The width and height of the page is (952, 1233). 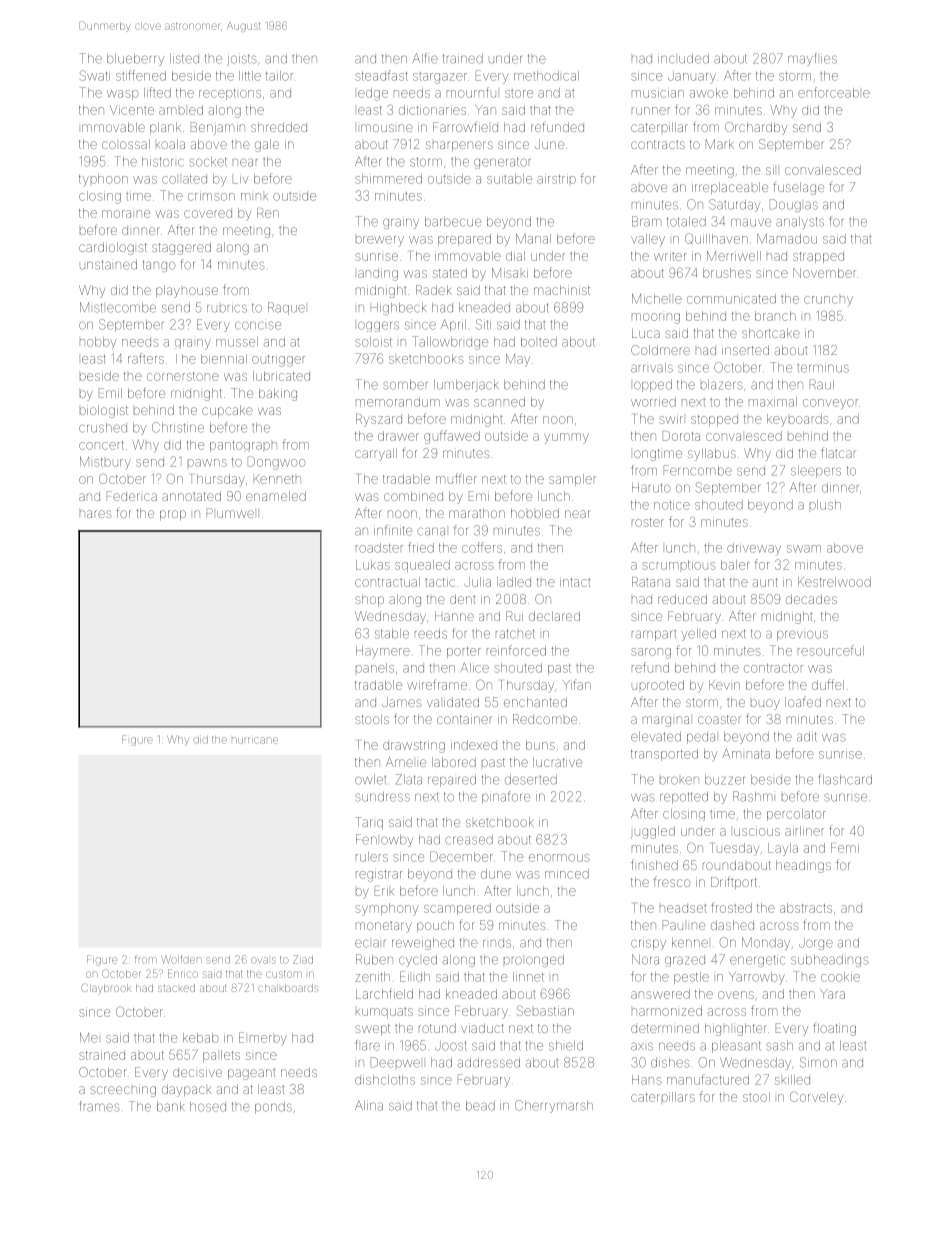 I want to click on scampered, so click(x=457, y=909).
